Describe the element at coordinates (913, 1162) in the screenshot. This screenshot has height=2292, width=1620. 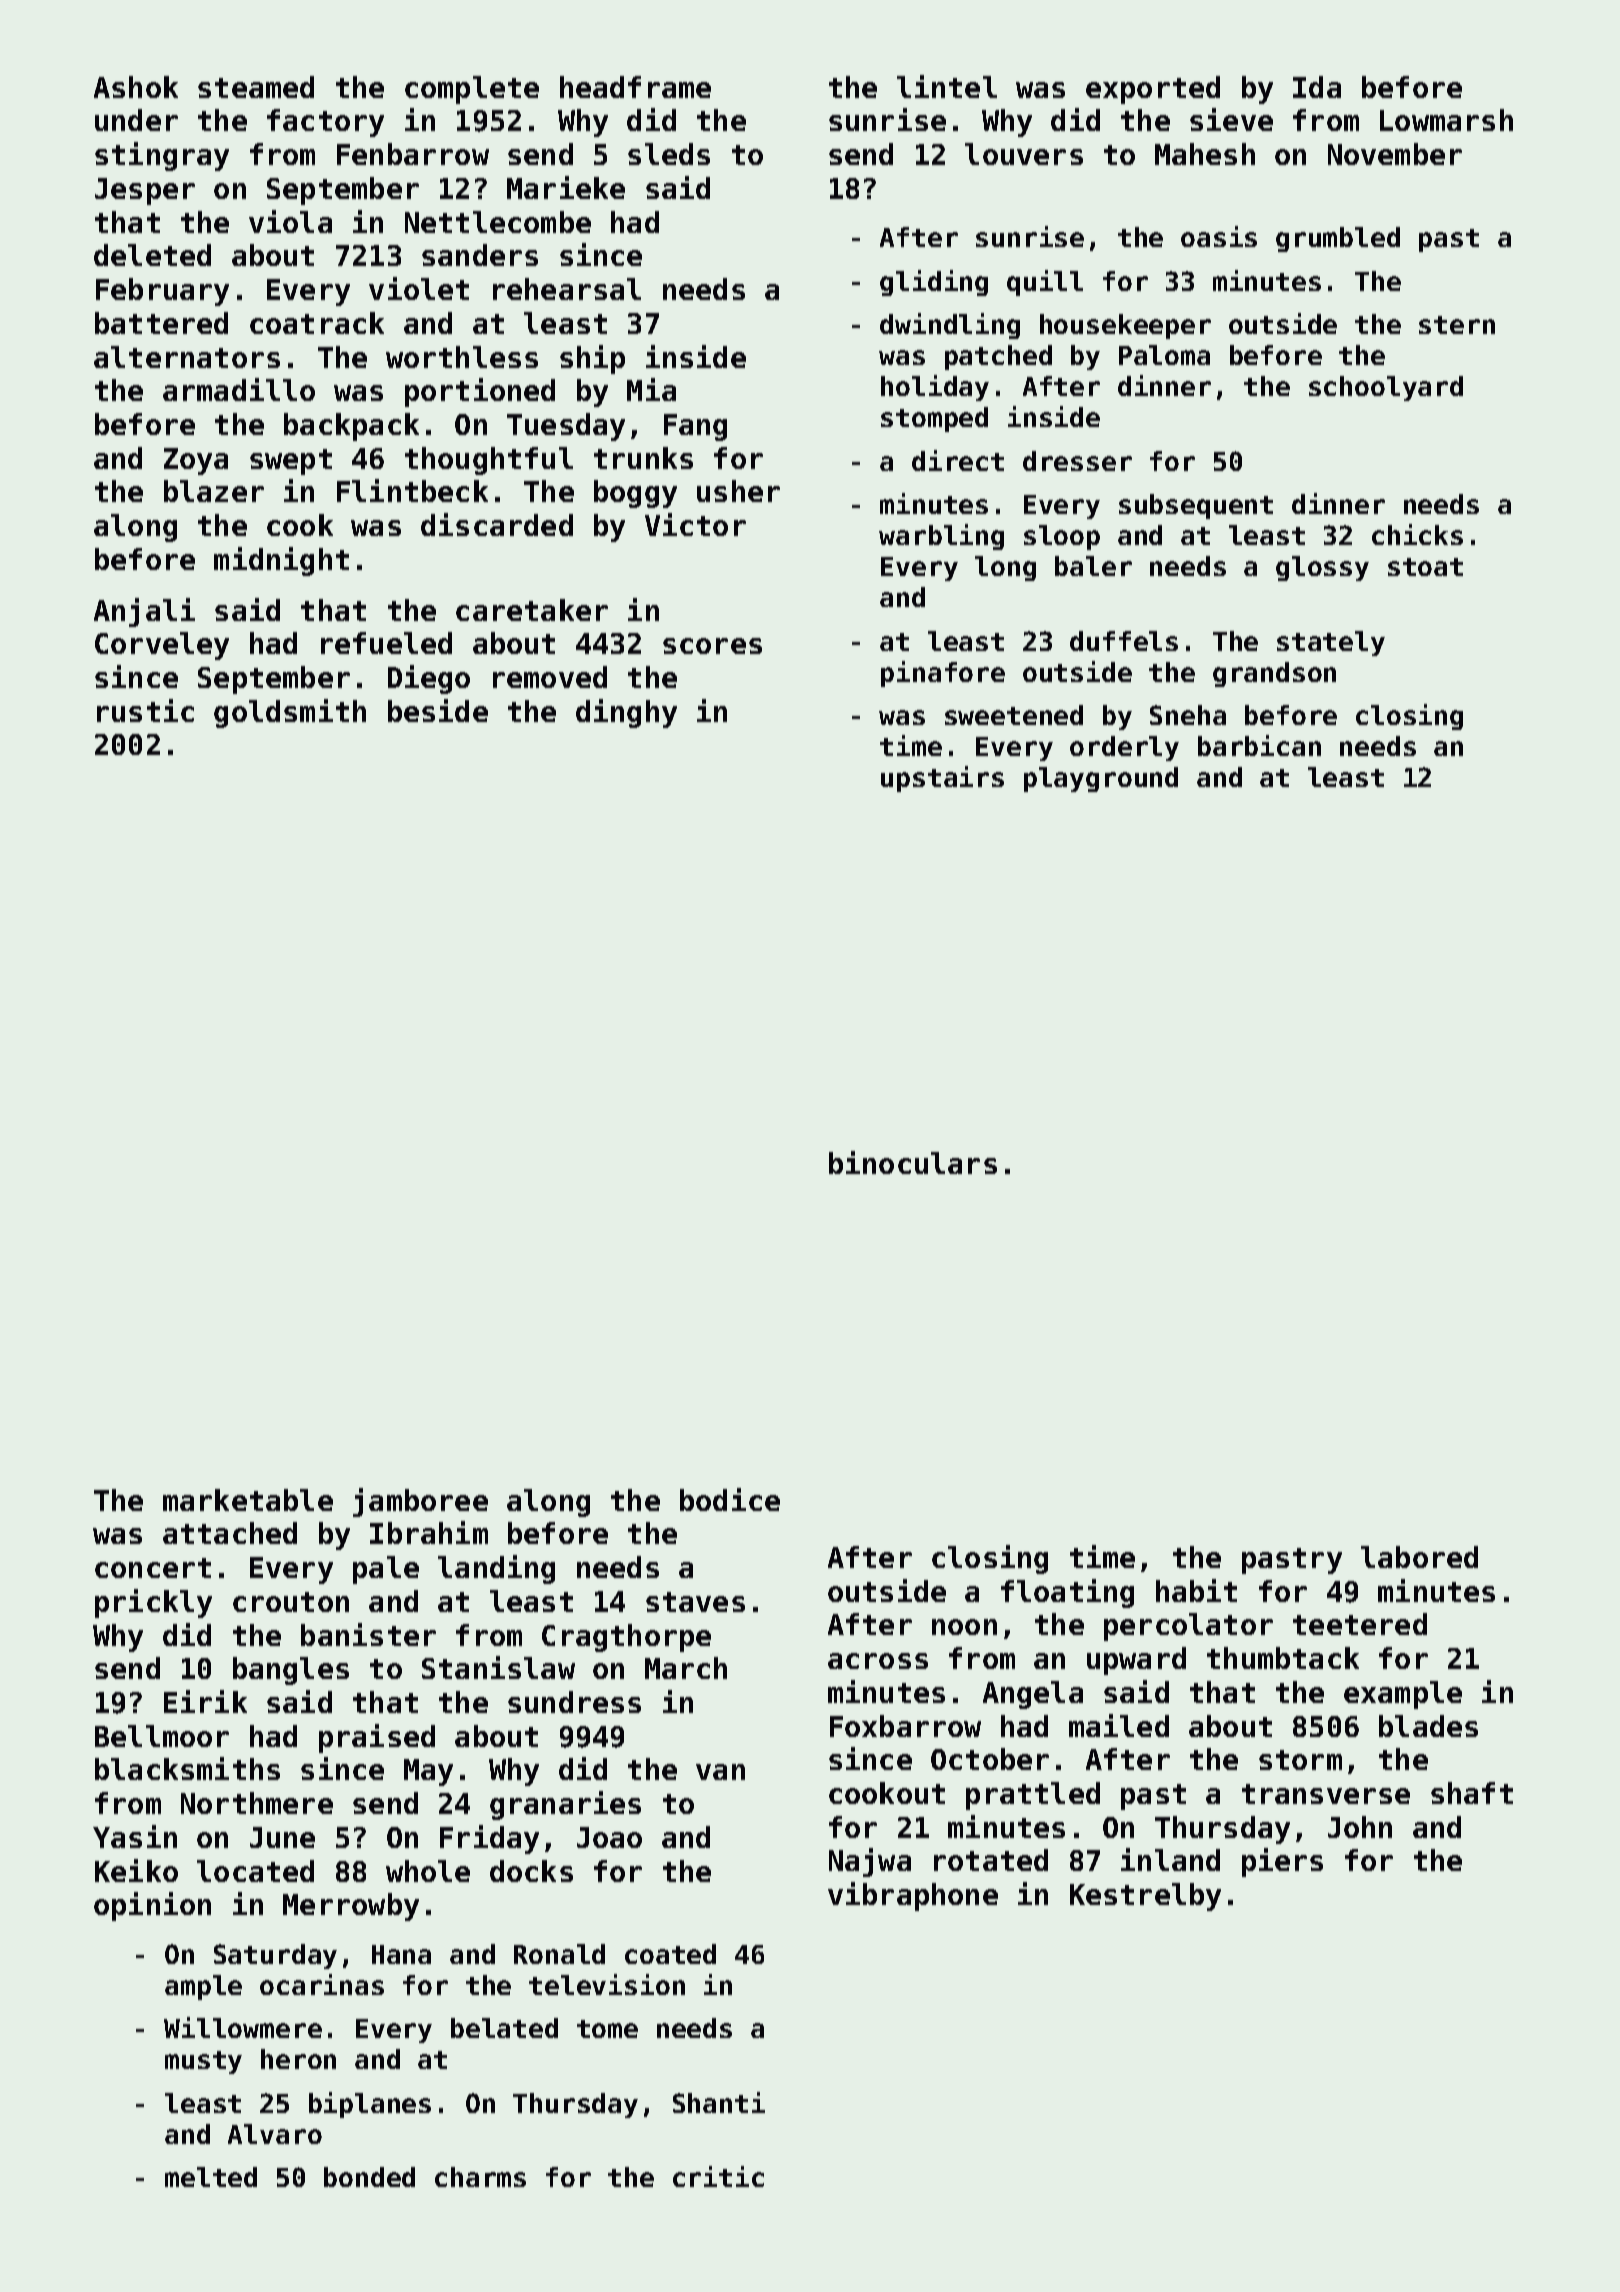
I see `binoculars` at that location.
